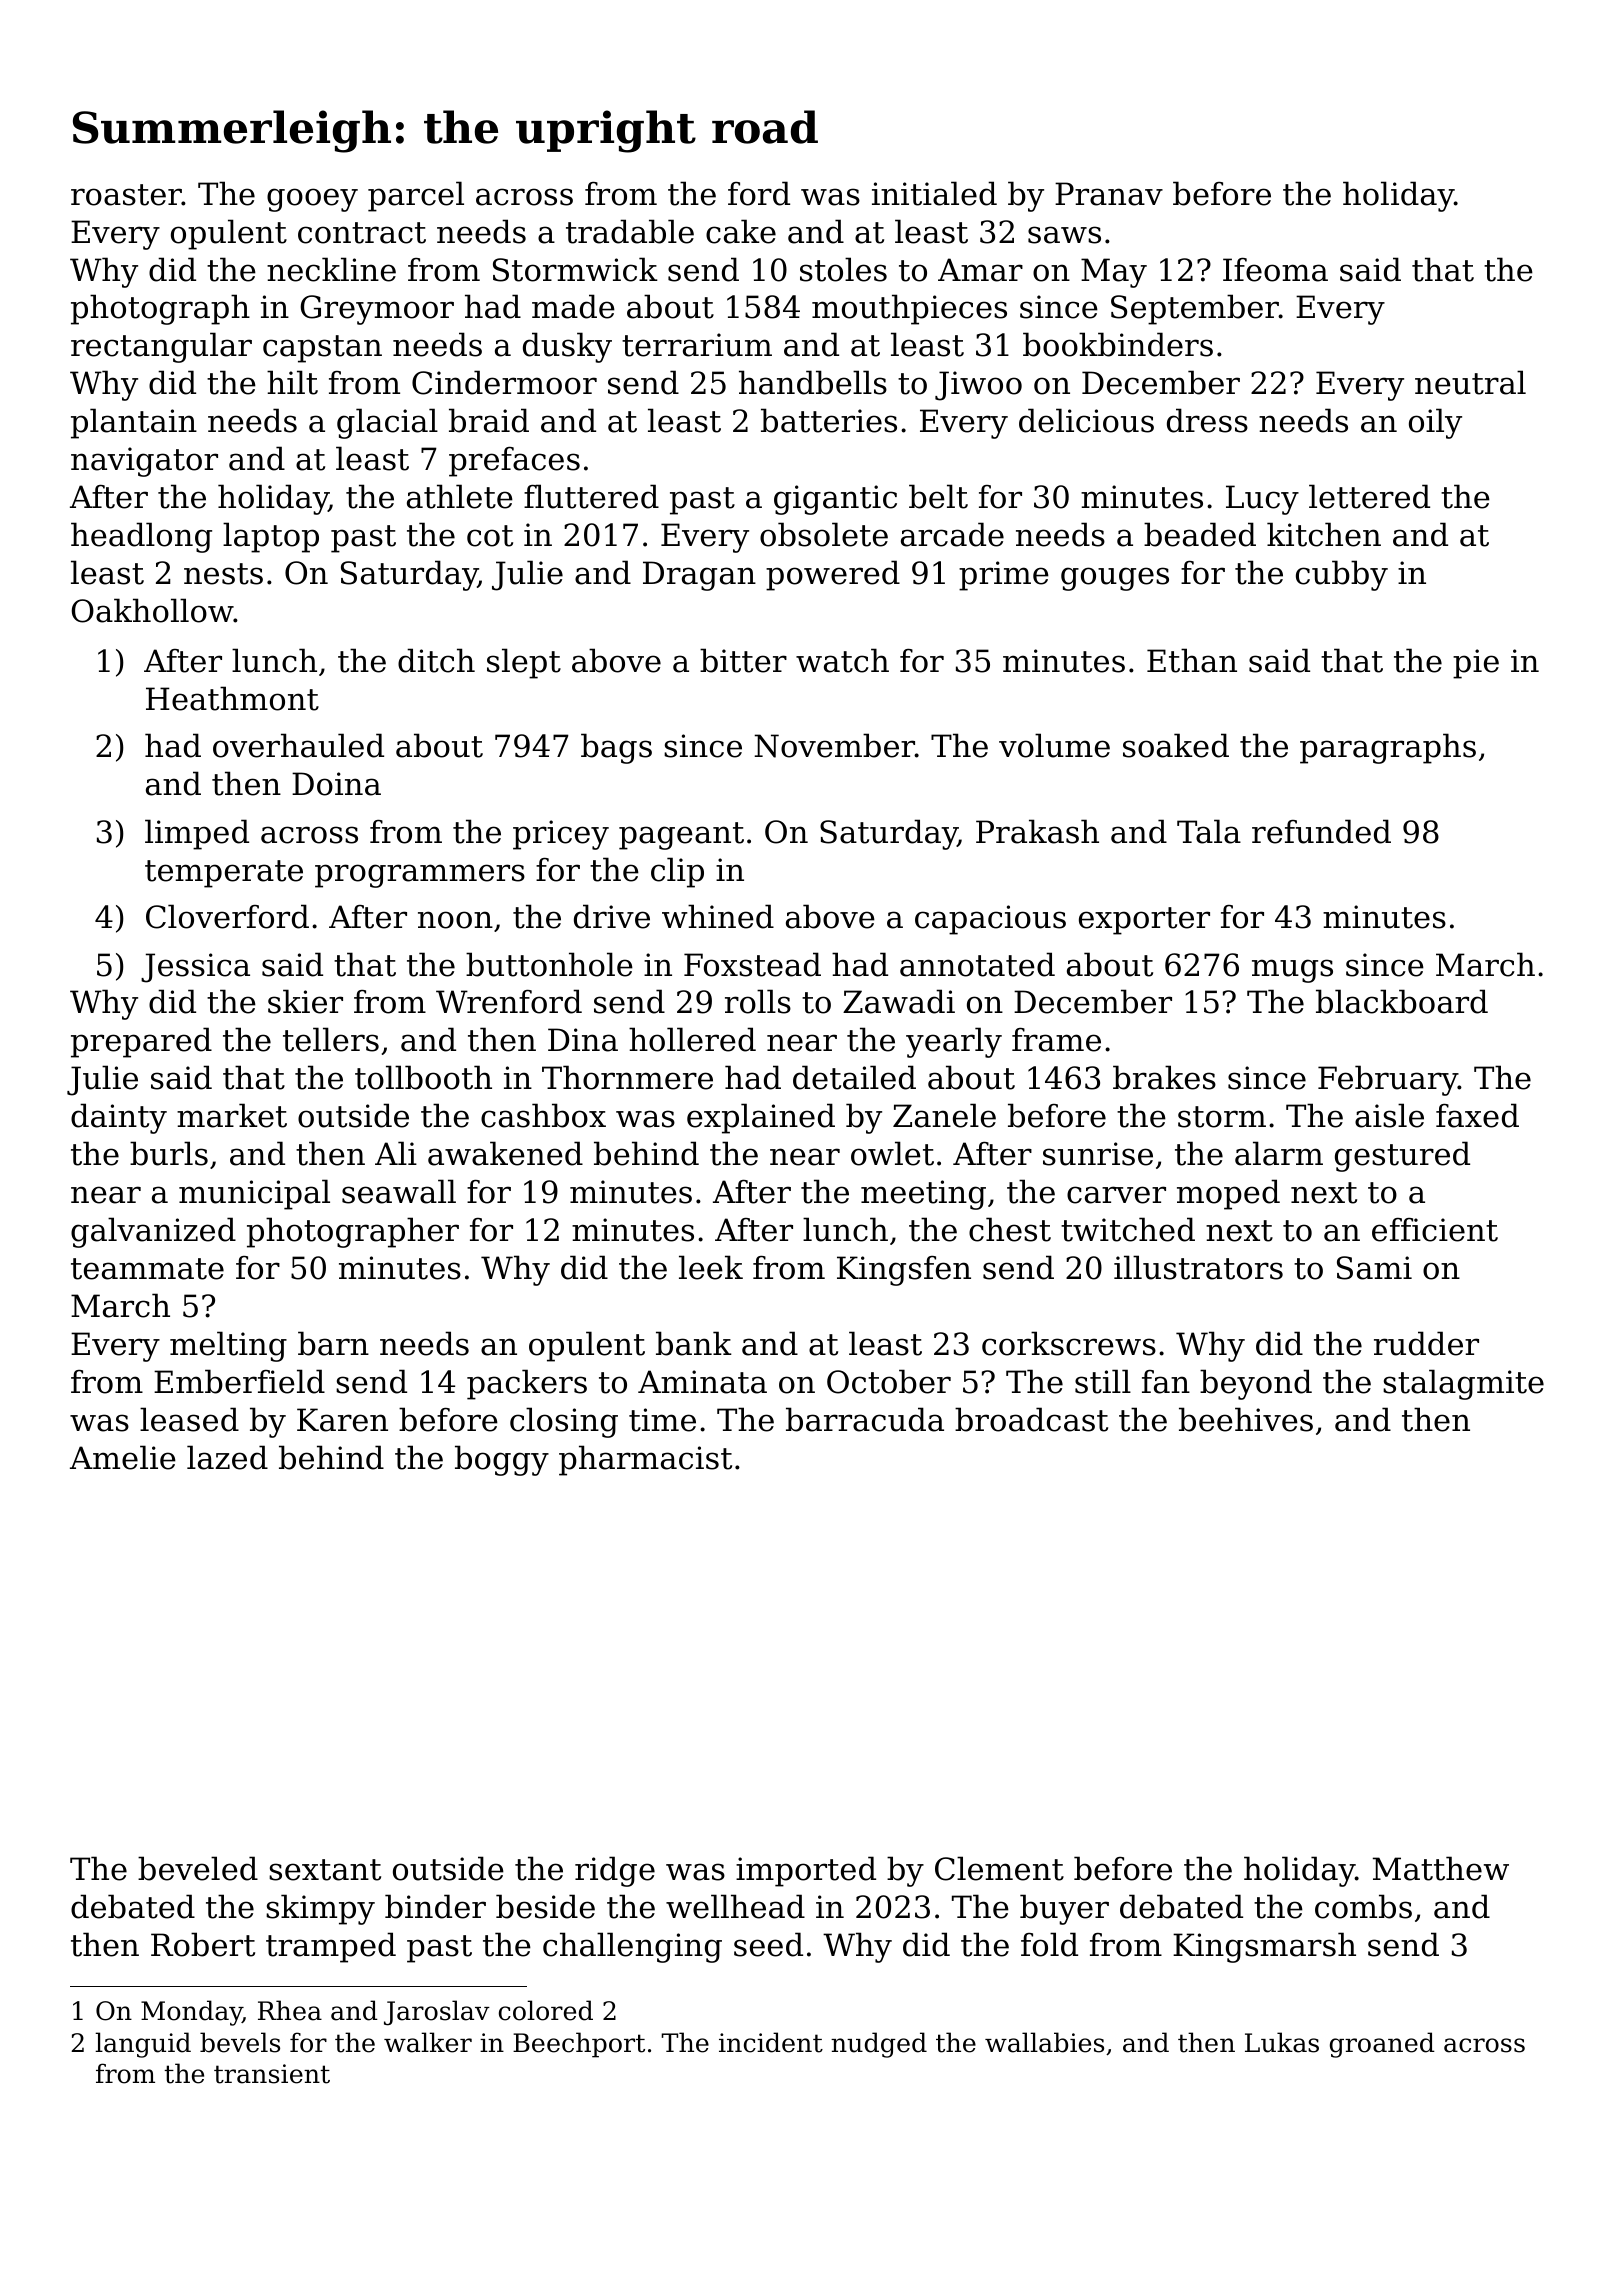 This document has height=2292, width=1620. Describe the element at coordinates (1275, 270) in the document. I see `Ifeoma` at that location.
